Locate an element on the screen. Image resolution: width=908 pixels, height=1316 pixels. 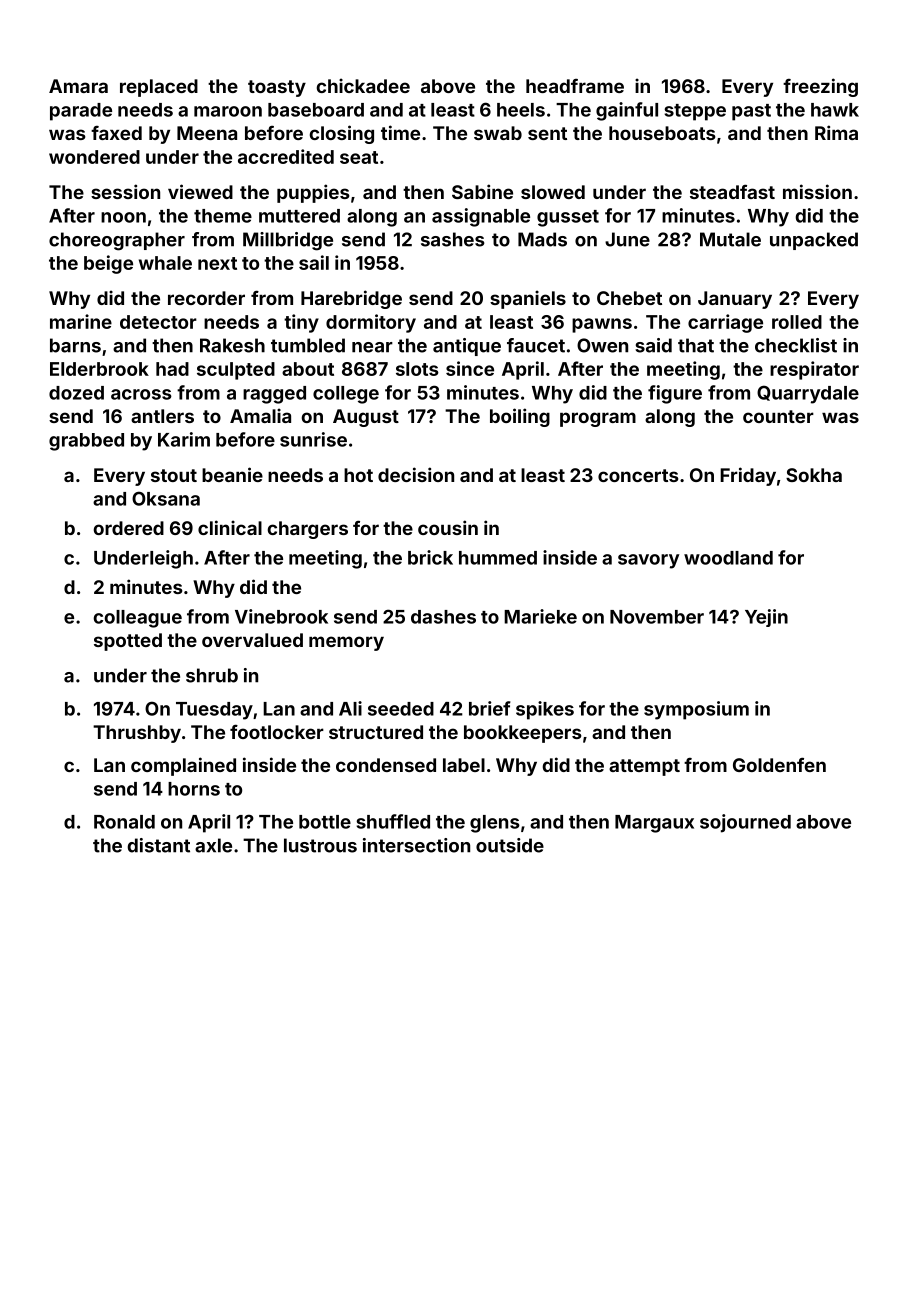
Thrushby is located at coordinates (137, 734).
